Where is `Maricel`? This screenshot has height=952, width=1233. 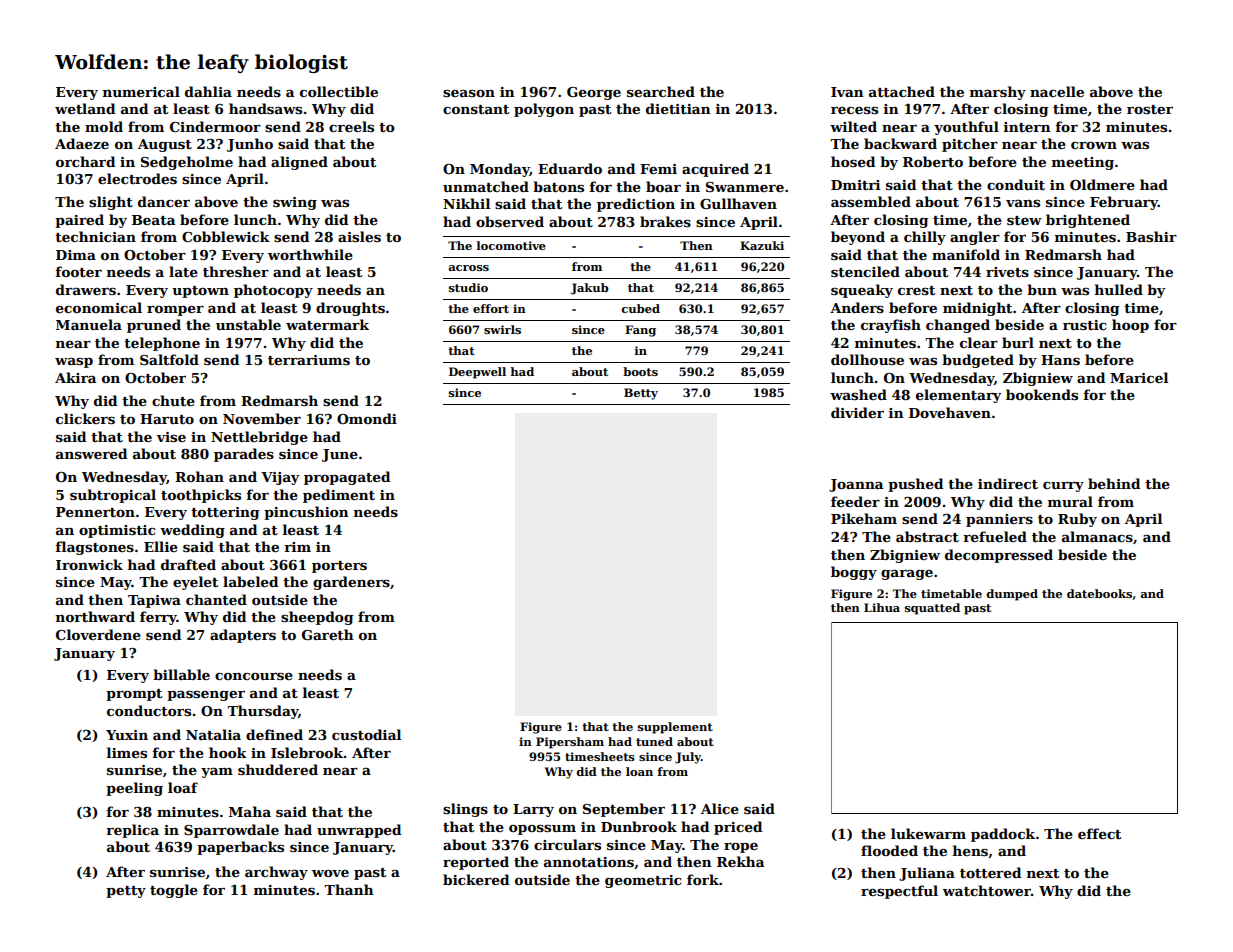
Maricel is located at coordinates (1139, 377).
